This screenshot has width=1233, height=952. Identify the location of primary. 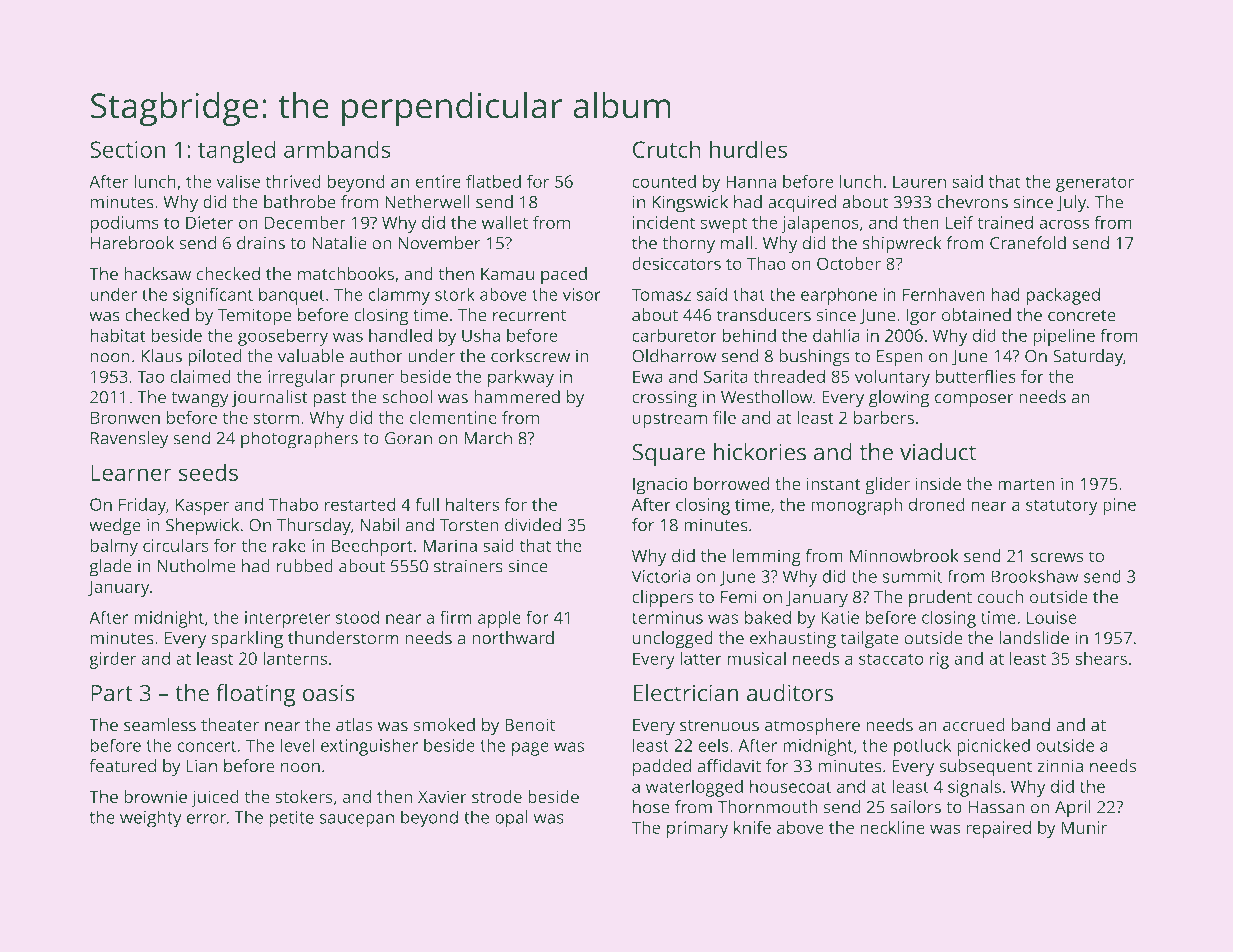
(697, 829).
